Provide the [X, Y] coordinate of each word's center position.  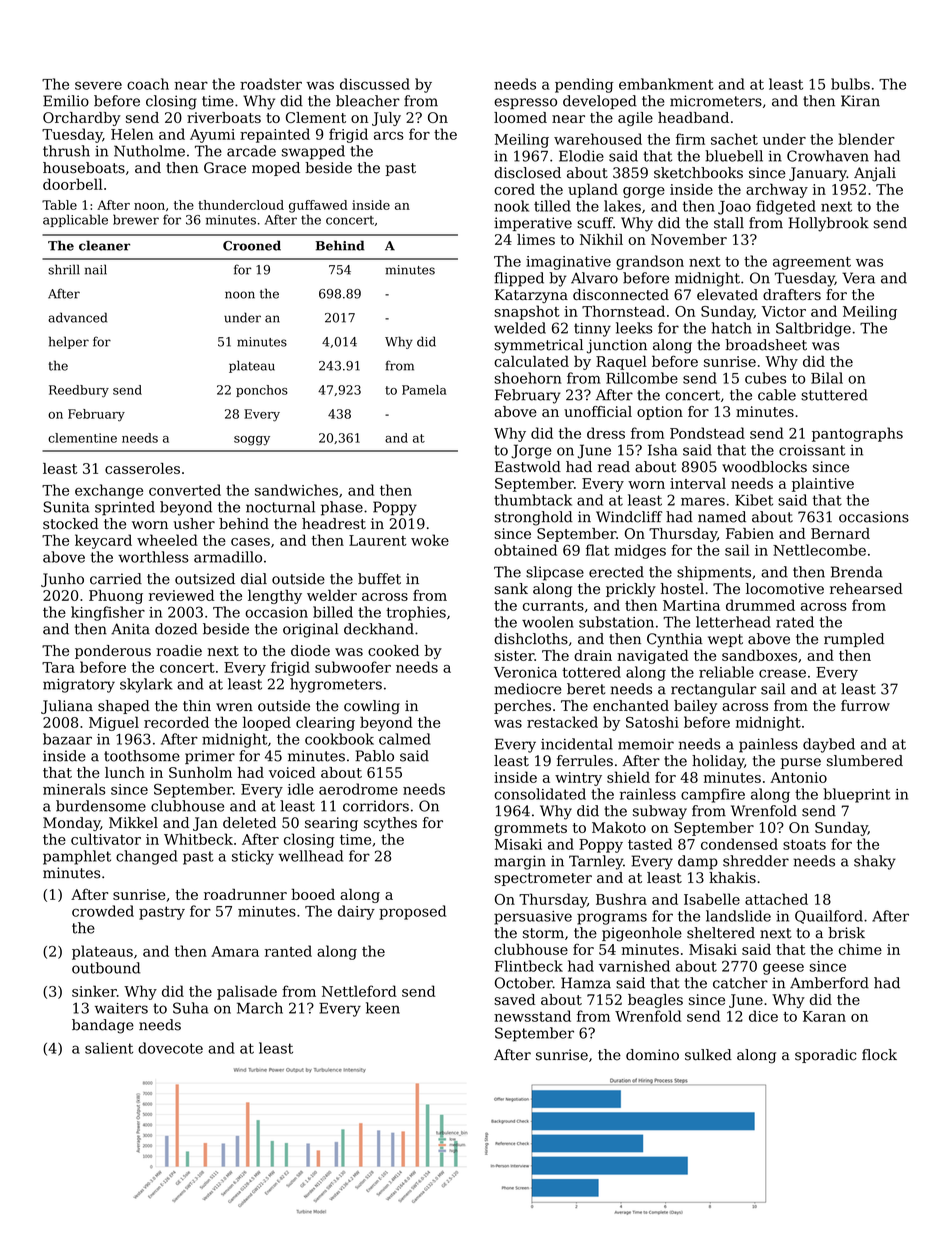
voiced [292, 772]
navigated [653, 656]
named [722, 517]
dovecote [170, 1048]
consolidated [540, 794]
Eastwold [528, 467]
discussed [375, 84]
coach [148, 84]
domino [652, 1055]
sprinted [125, 508]
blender [866, 139]
